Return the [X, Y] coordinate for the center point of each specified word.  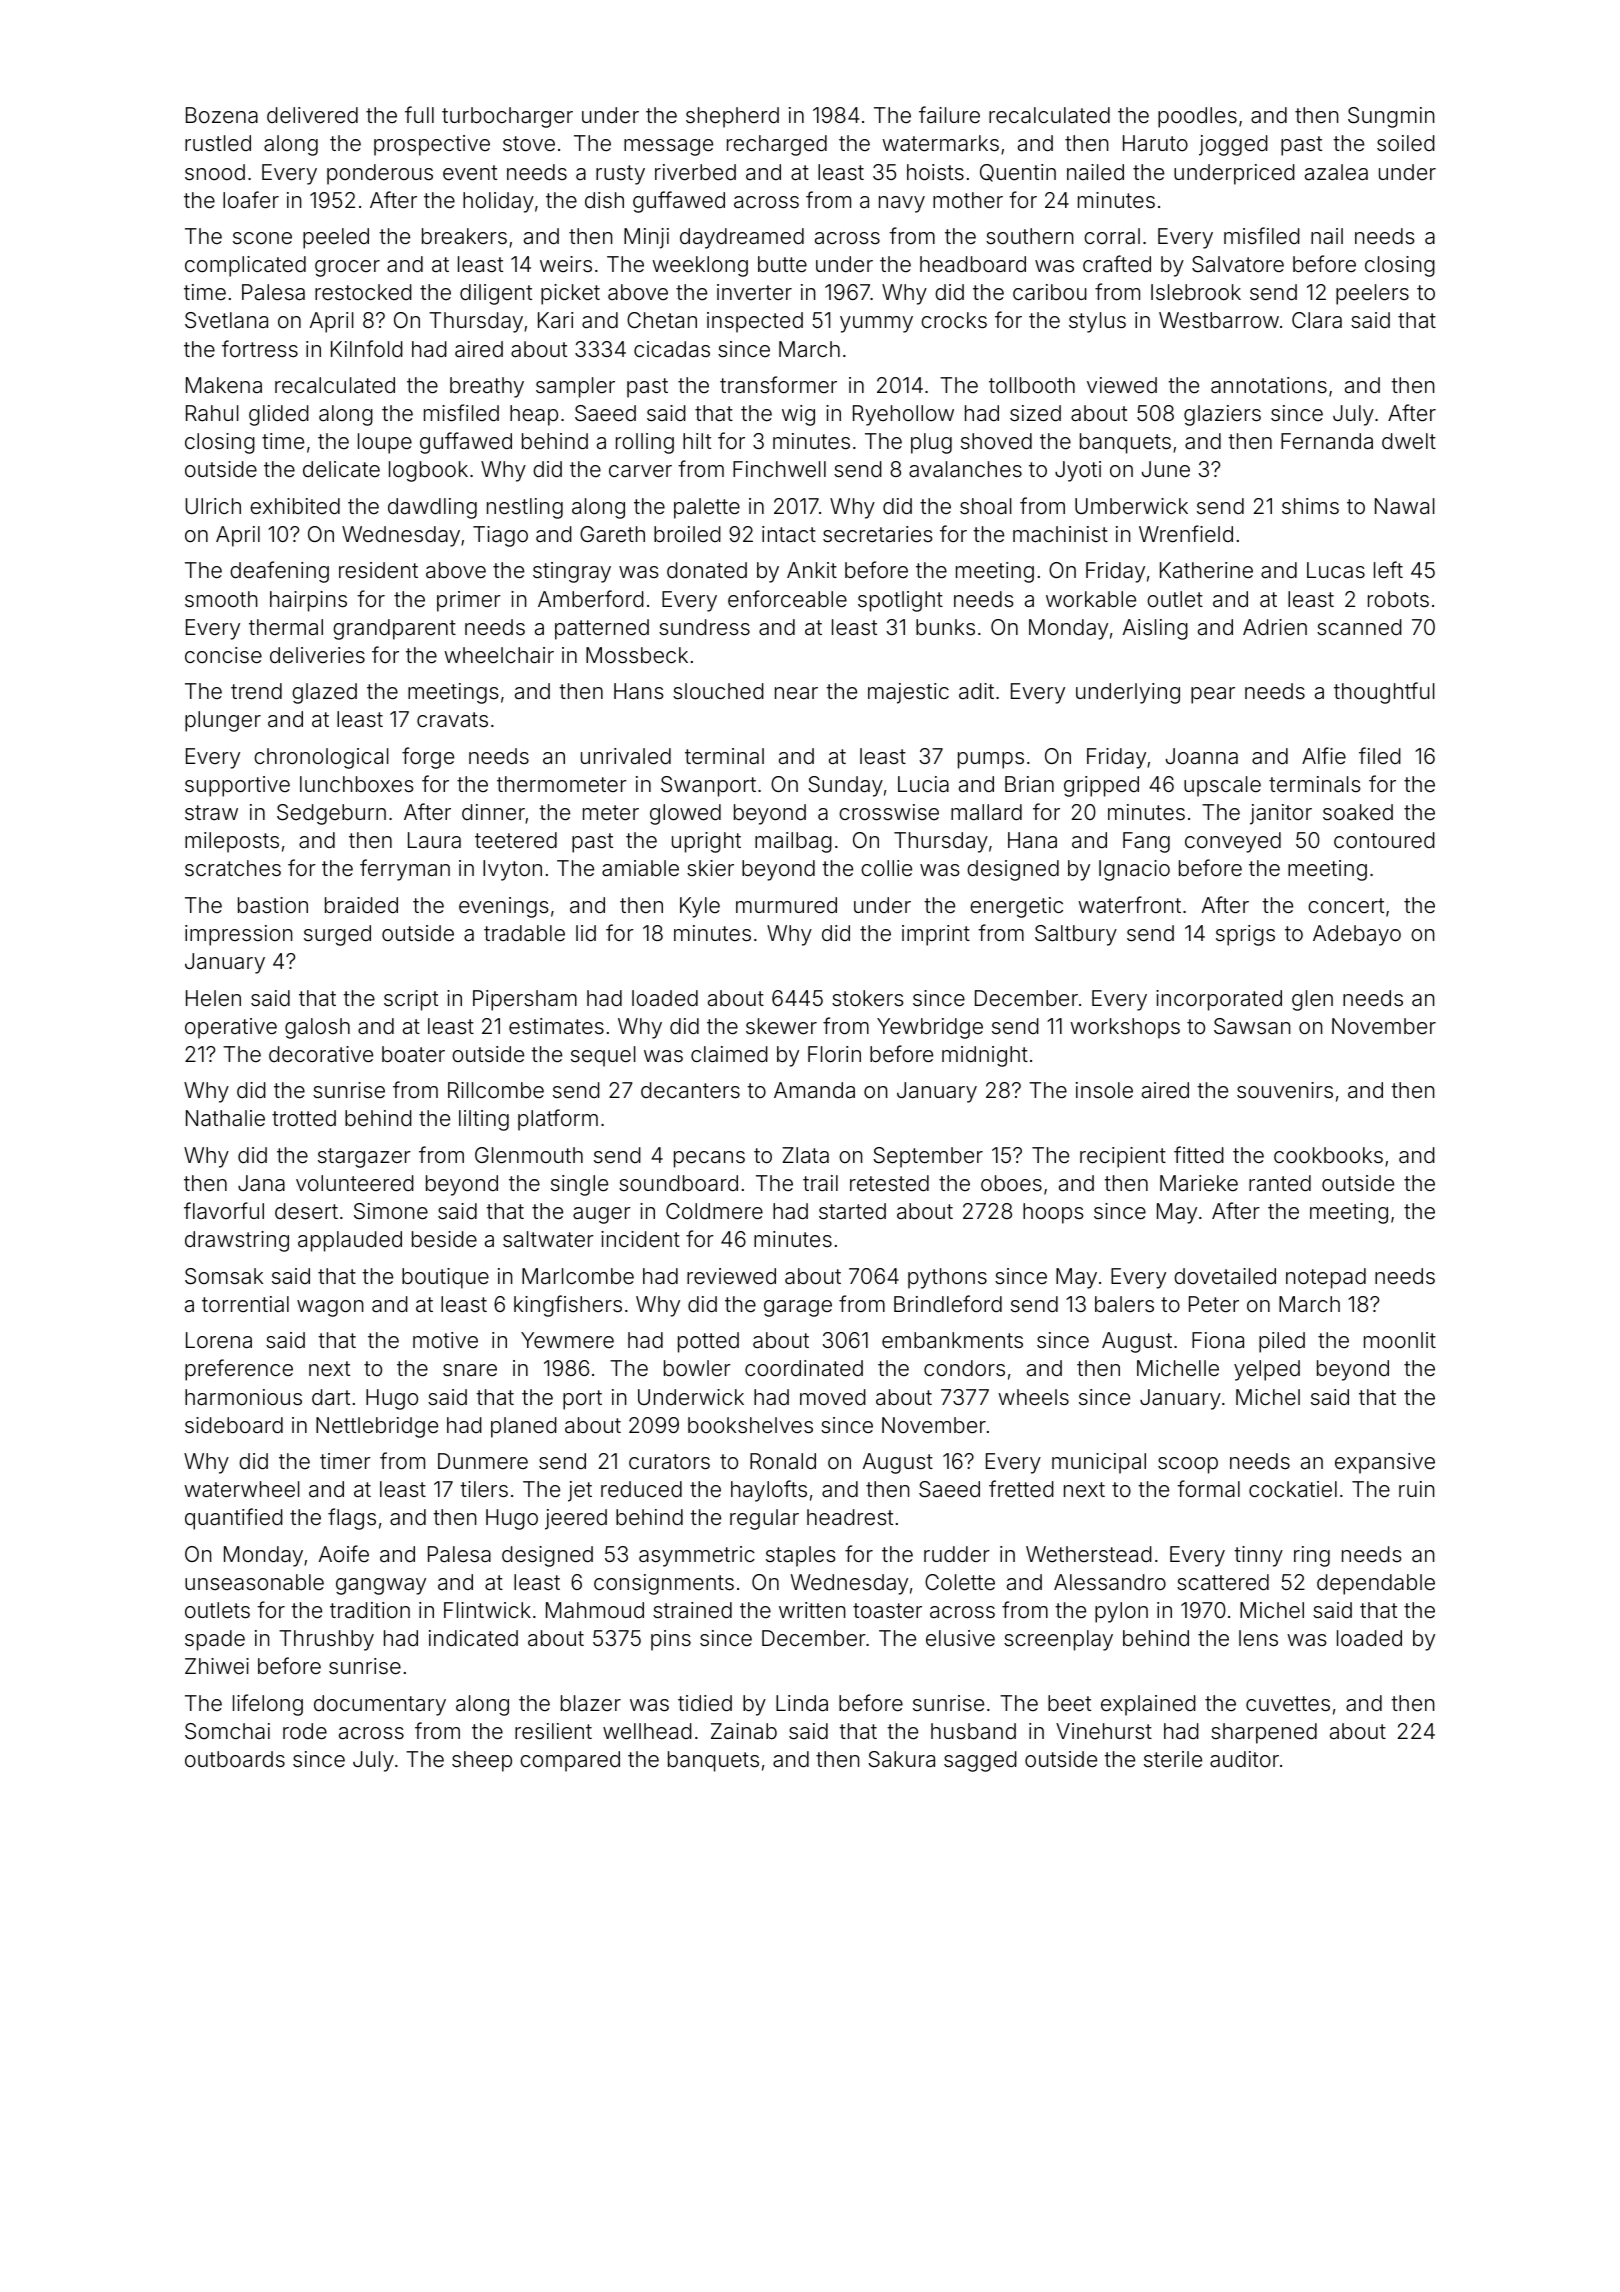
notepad [1326, 1278]
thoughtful [1384, 693]
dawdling [432, 508]
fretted [1021, 1489]
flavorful [224, 1211]
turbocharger [507, 117]
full [419, 114]
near [796, 693]
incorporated [1219, 1000]
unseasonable [254, 1582]
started [852, 1211]
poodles [1197, 117]
